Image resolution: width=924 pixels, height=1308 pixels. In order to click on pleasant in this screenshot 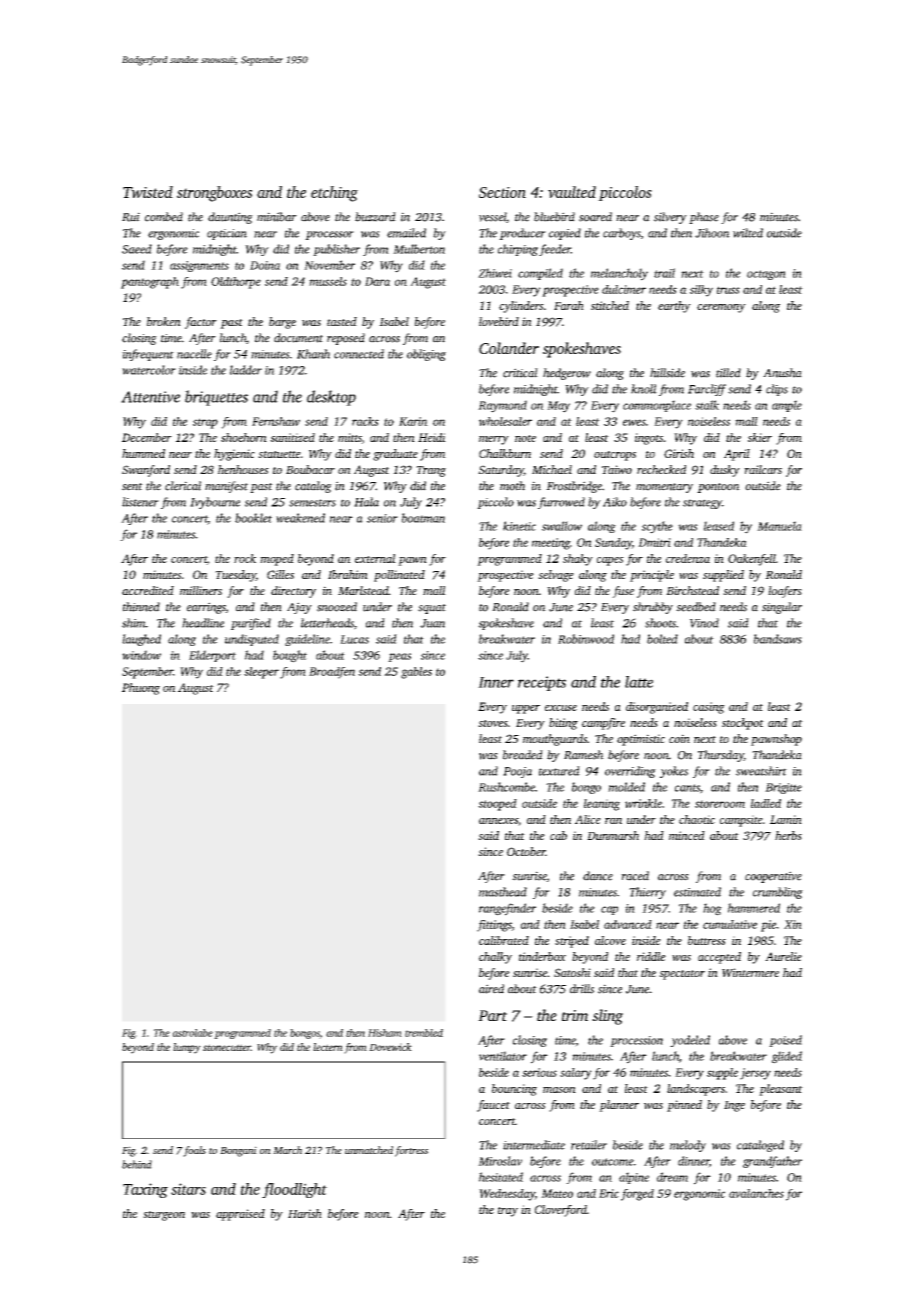, I will do `click(781, 1090)`.
